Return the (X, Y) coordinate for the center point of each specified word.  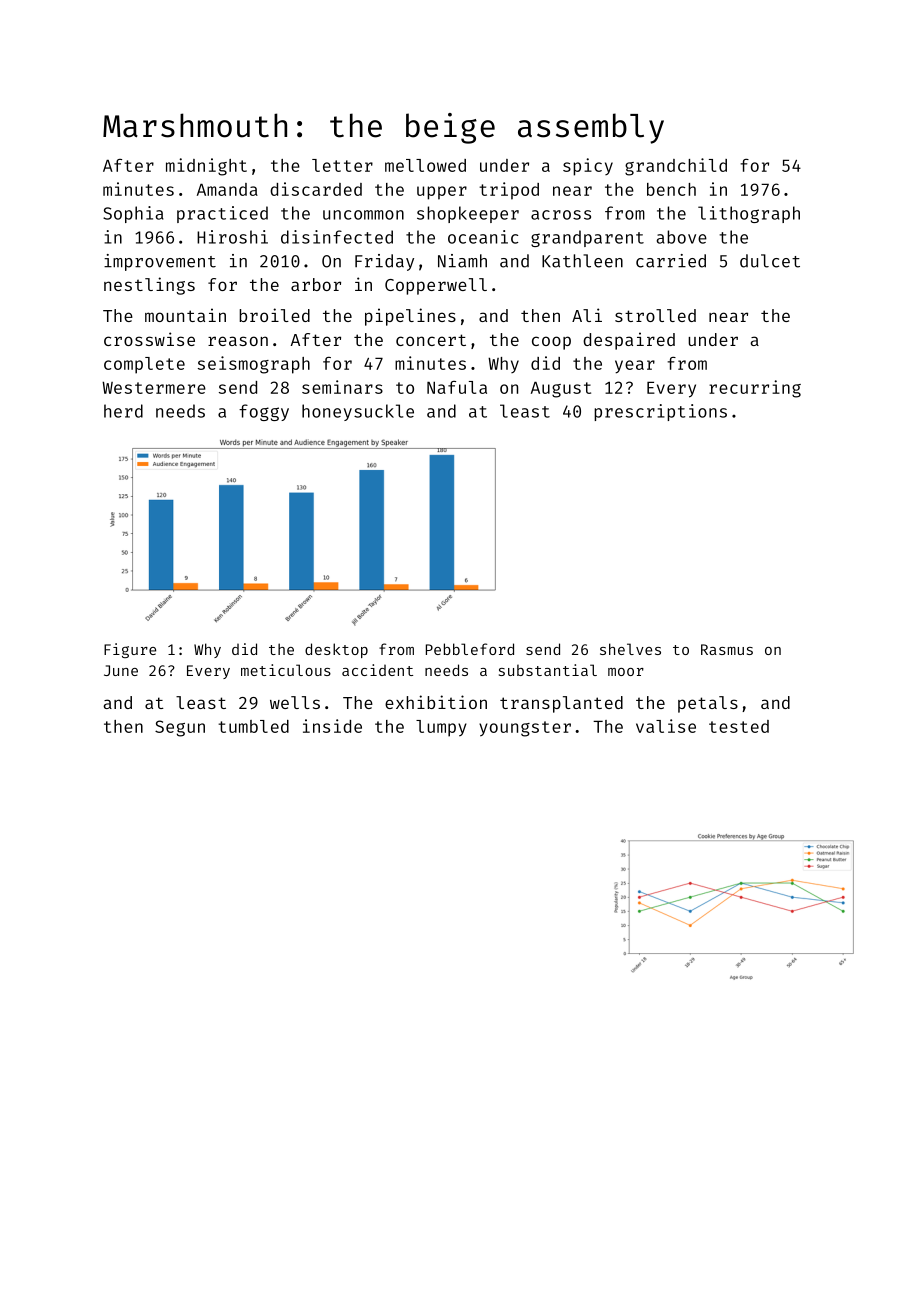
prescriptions (660, 412)
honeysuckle (358, 412)
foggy (264, 412)
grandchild (676, 167)
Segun (180, 728)
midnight (206, 167)
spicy (588, 167)
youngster (525, 729)
